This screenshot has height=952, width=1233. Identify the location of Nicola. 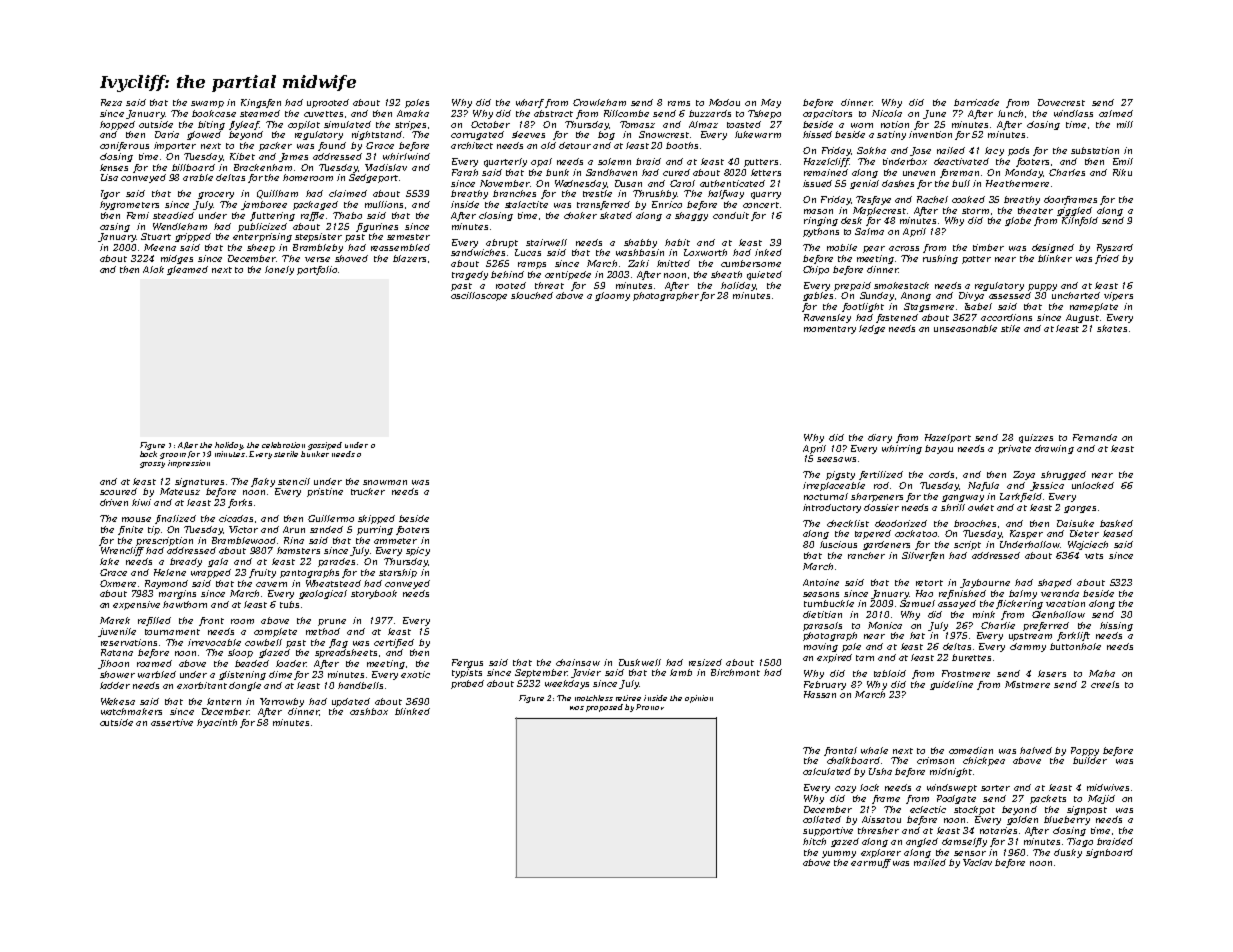
(887, 113).
